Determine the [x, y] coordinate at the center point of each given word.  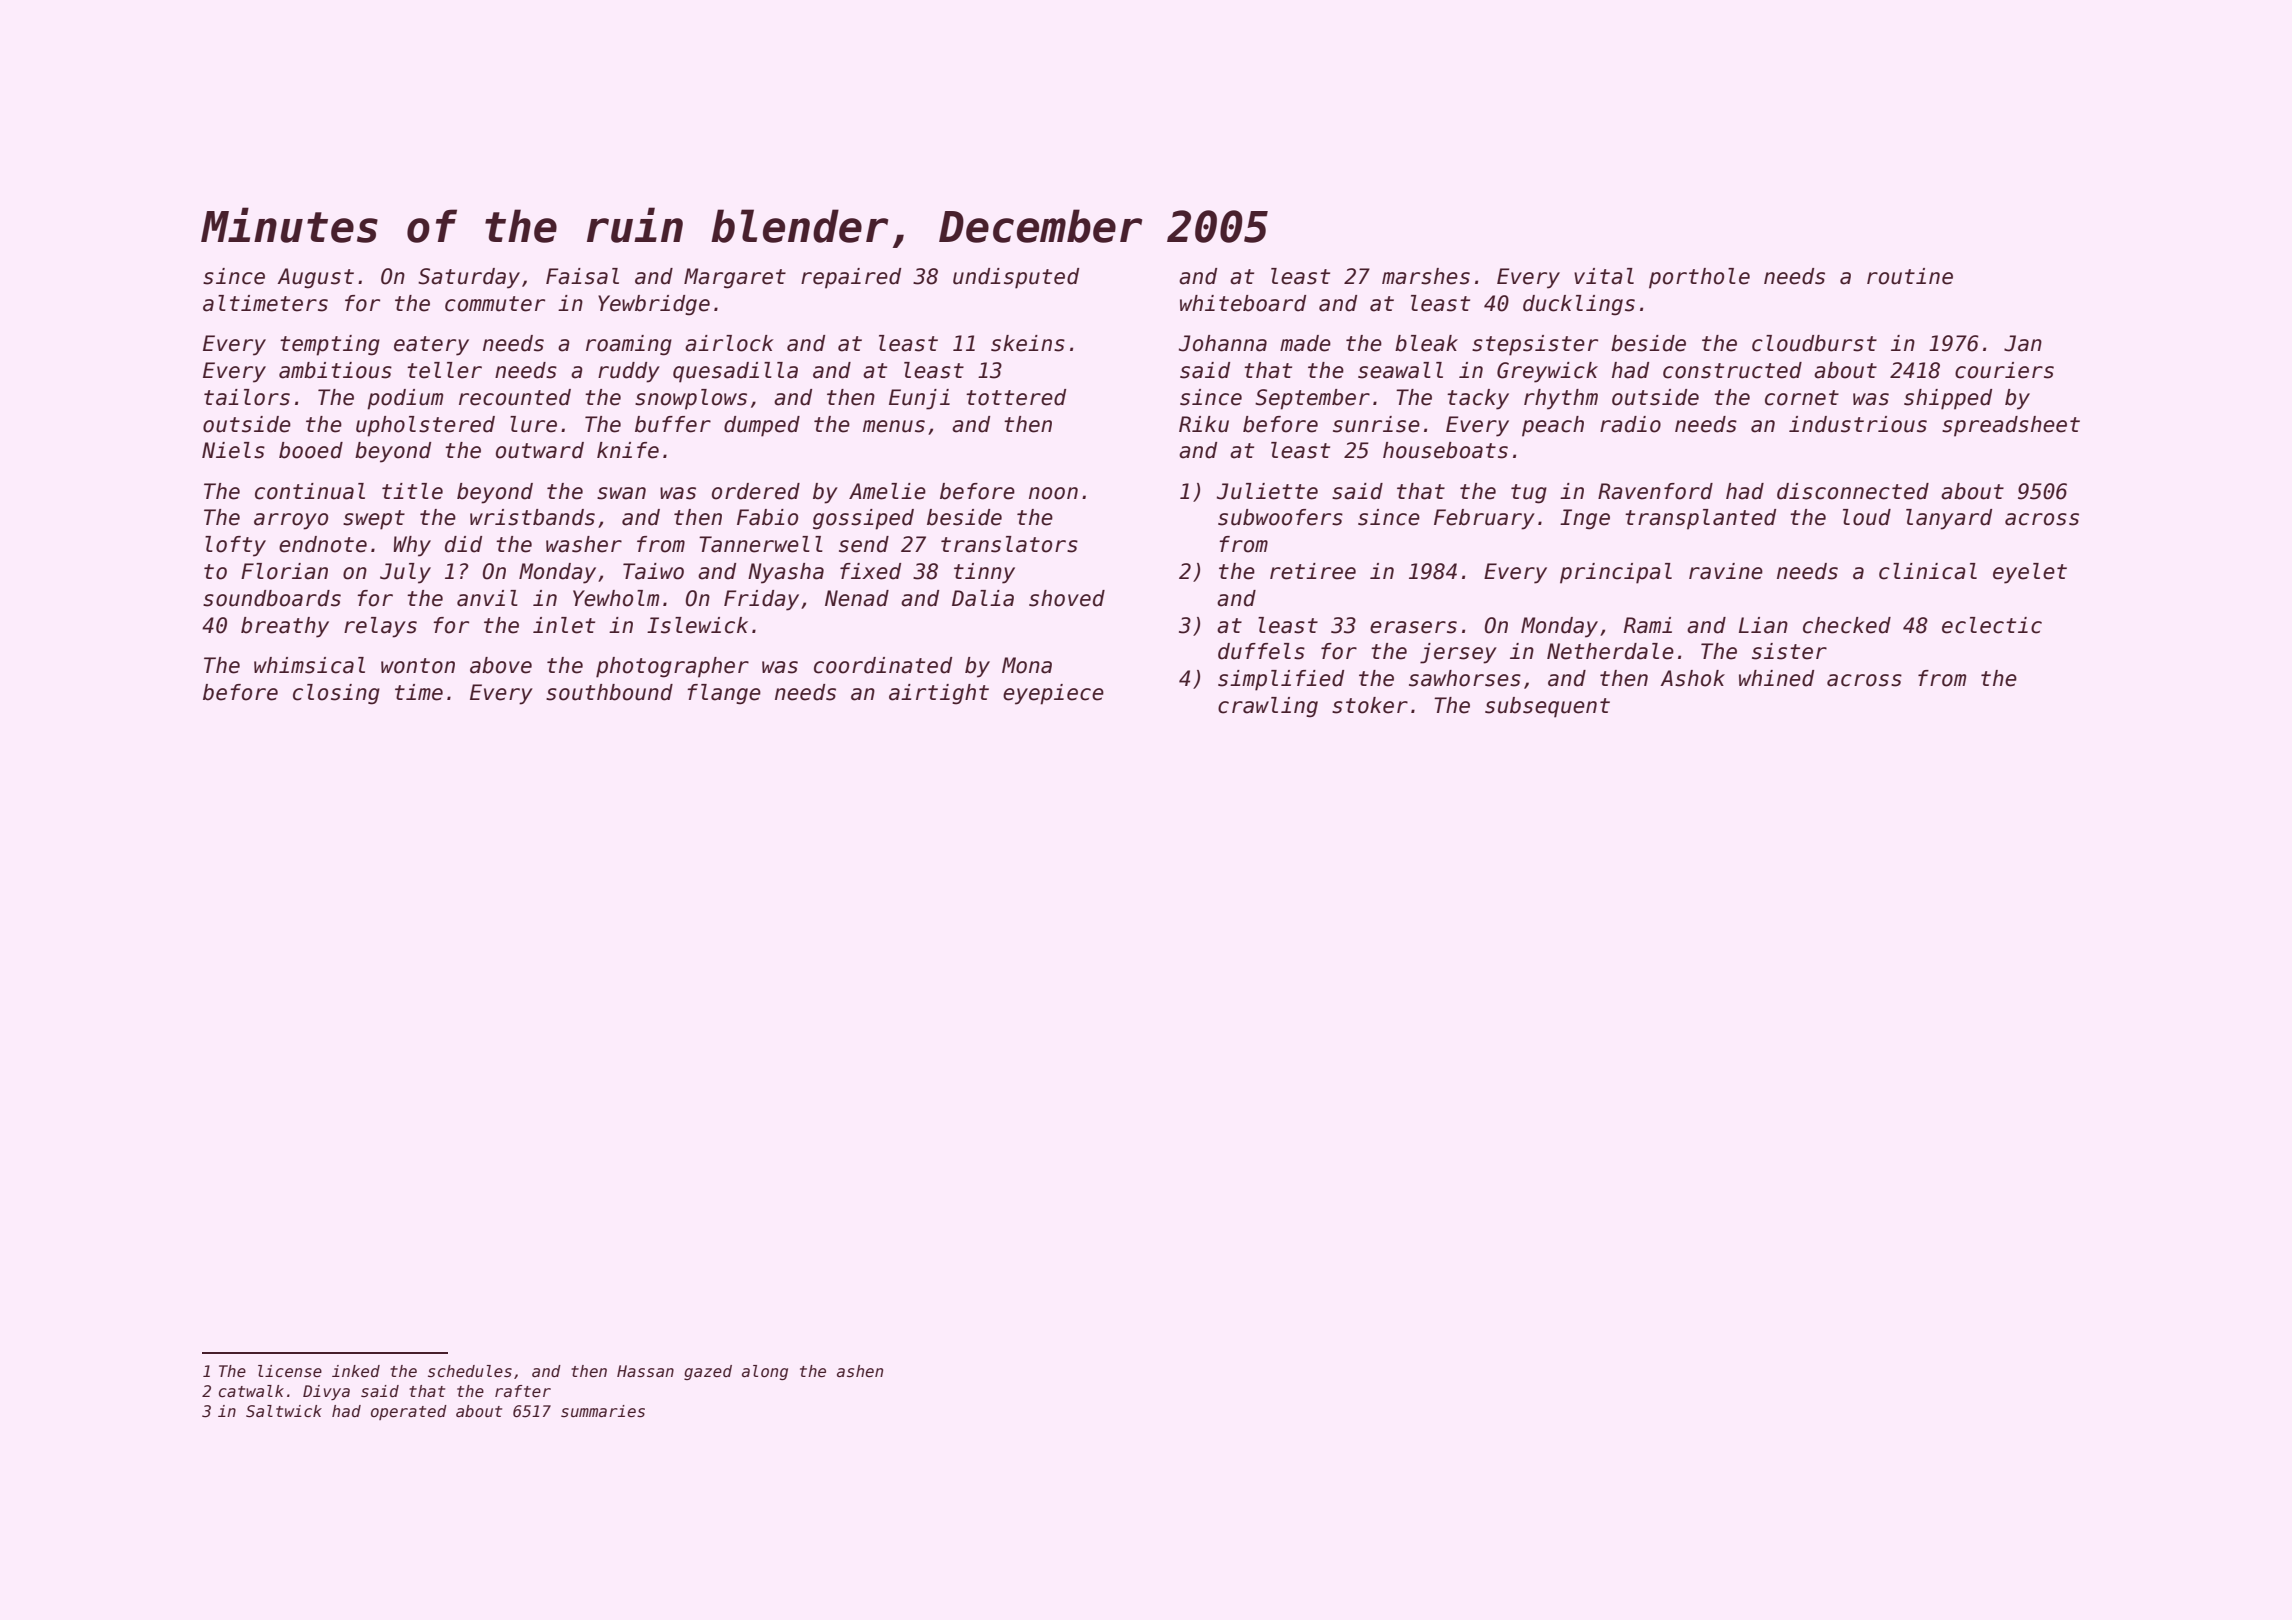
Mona [1027, 665]
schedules [470, 1371]
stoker [1370, 705]
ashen [860, 1371]
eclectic [1992, 625]
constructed [1732, 370]
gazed [708, 1372]
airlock [729, 343]
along [765, 1372]
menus [894, 426]
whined [1776, 678]
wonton [418, 666]
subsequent [1547, 707]
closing [336, 694]
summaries [603, 1411]
